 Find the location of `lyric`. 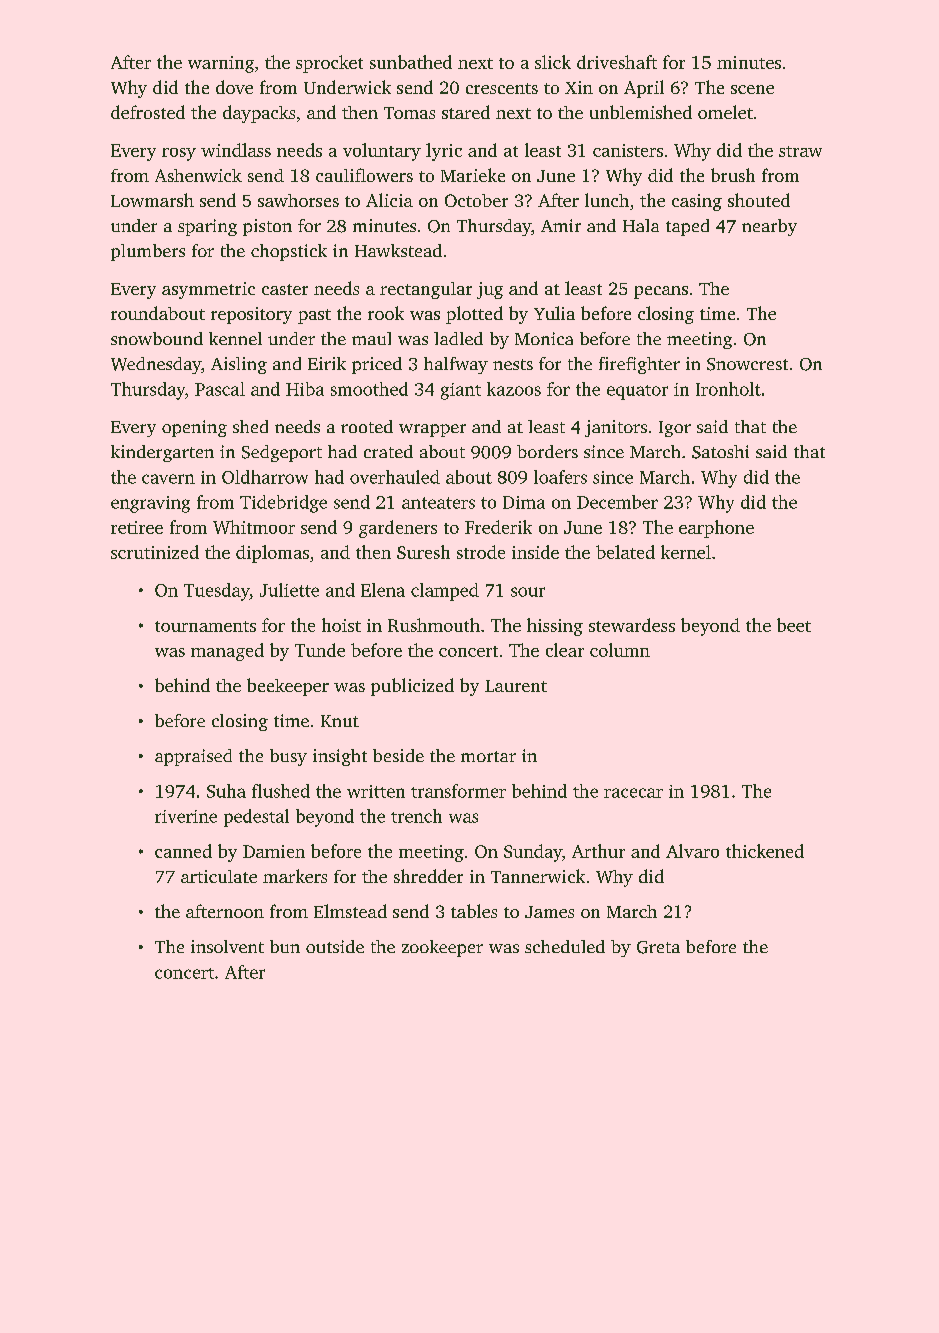

lyric is located at coordinates (444, 152).
